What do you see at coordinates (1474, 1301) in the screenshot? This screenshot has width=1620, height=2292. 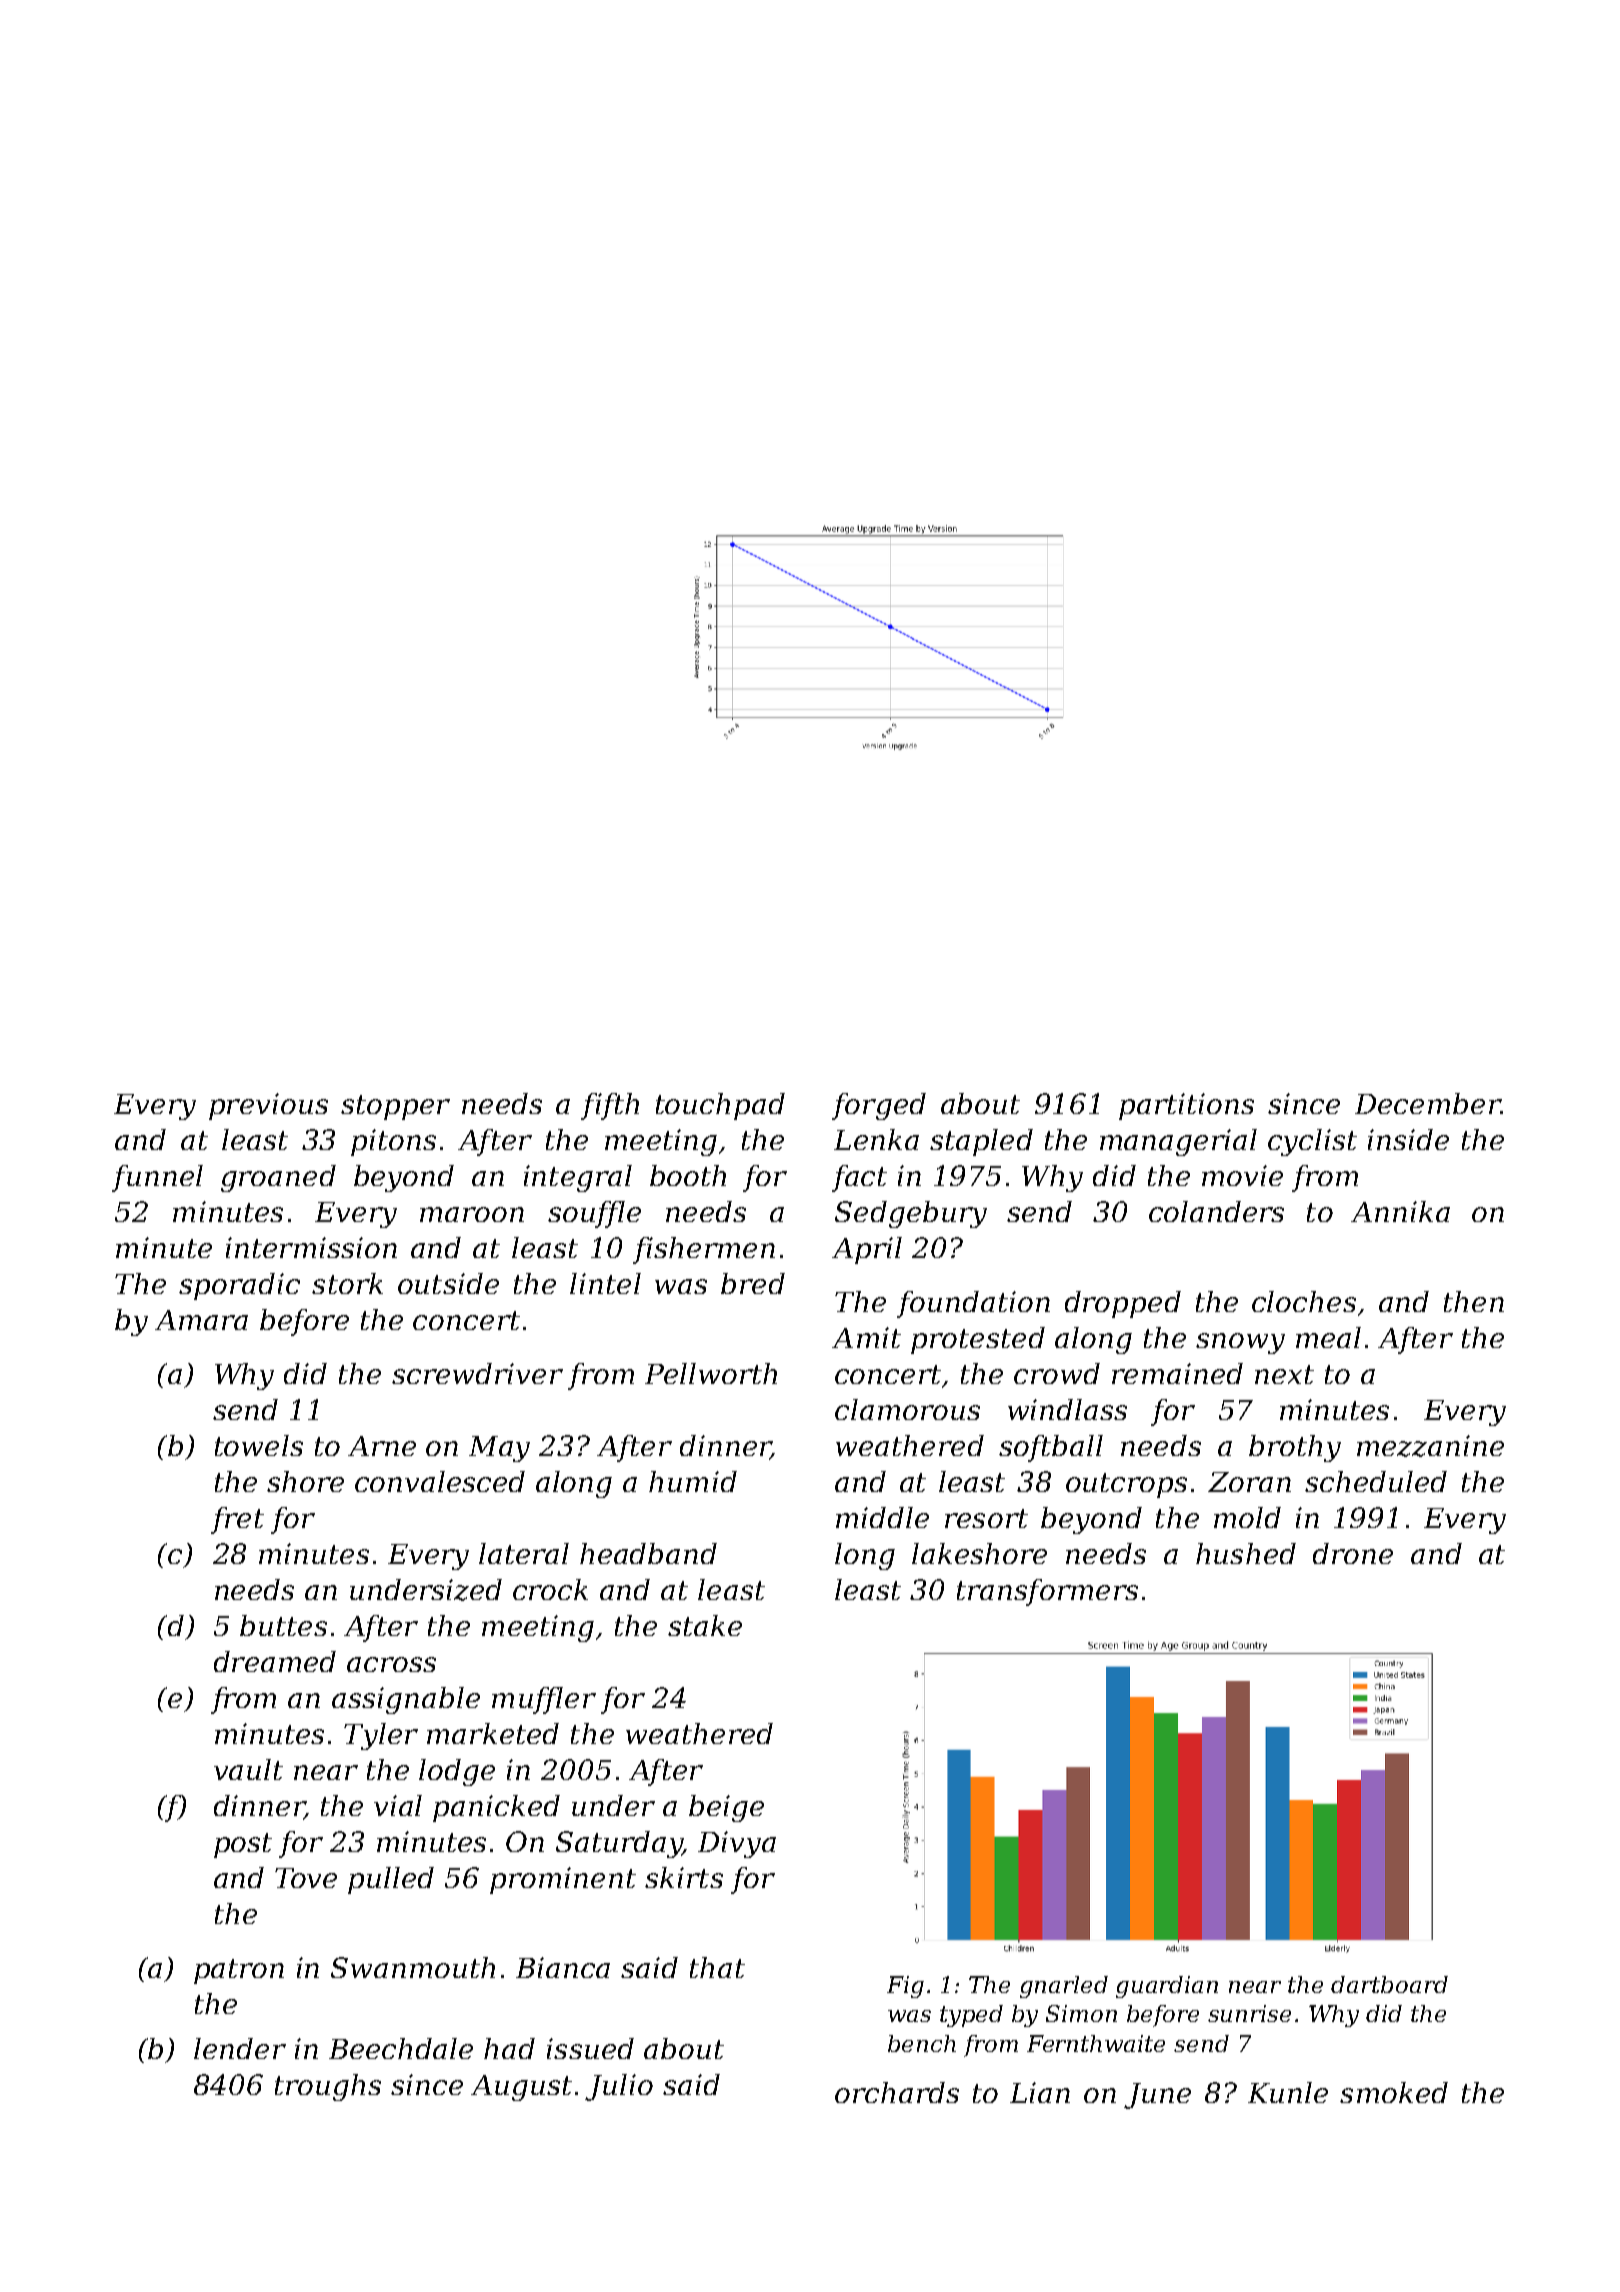 I see `then` at bounding box center [1474, 1301].
